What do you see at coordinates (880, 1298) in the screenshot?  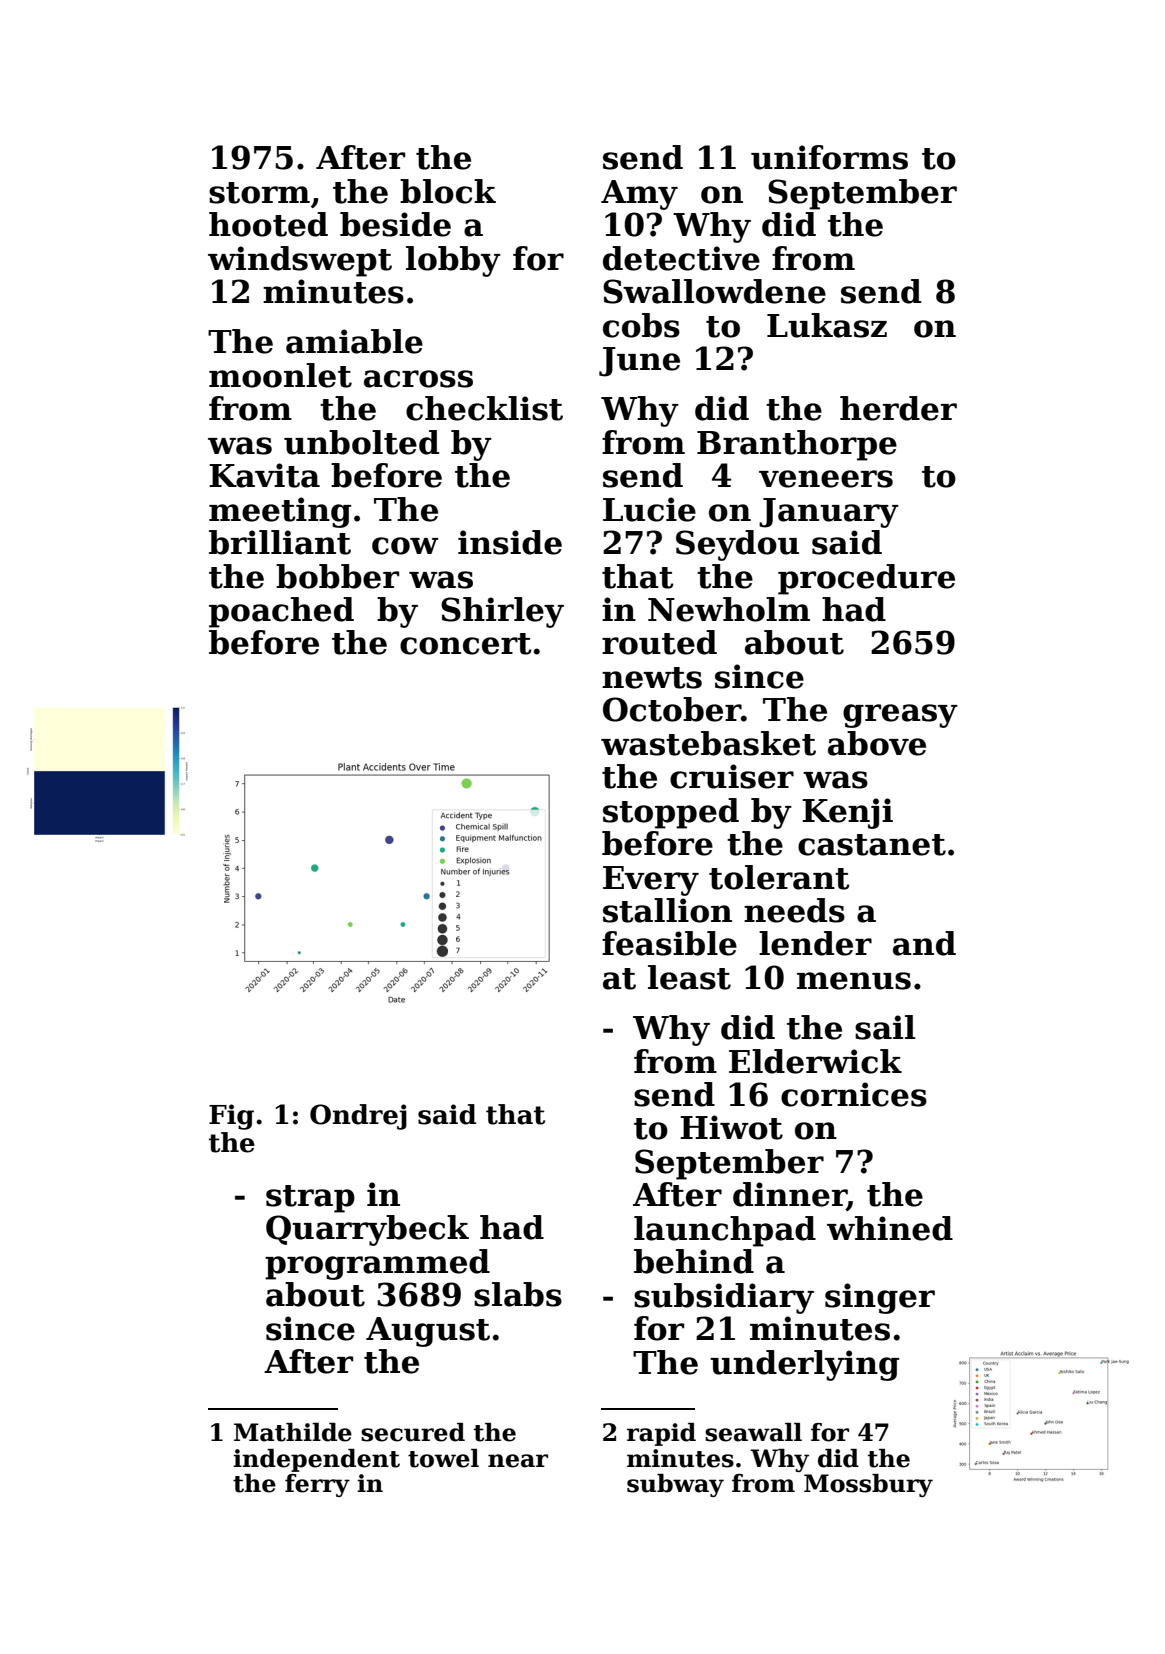 I see `singer` at bounding box center [880, 1298].
